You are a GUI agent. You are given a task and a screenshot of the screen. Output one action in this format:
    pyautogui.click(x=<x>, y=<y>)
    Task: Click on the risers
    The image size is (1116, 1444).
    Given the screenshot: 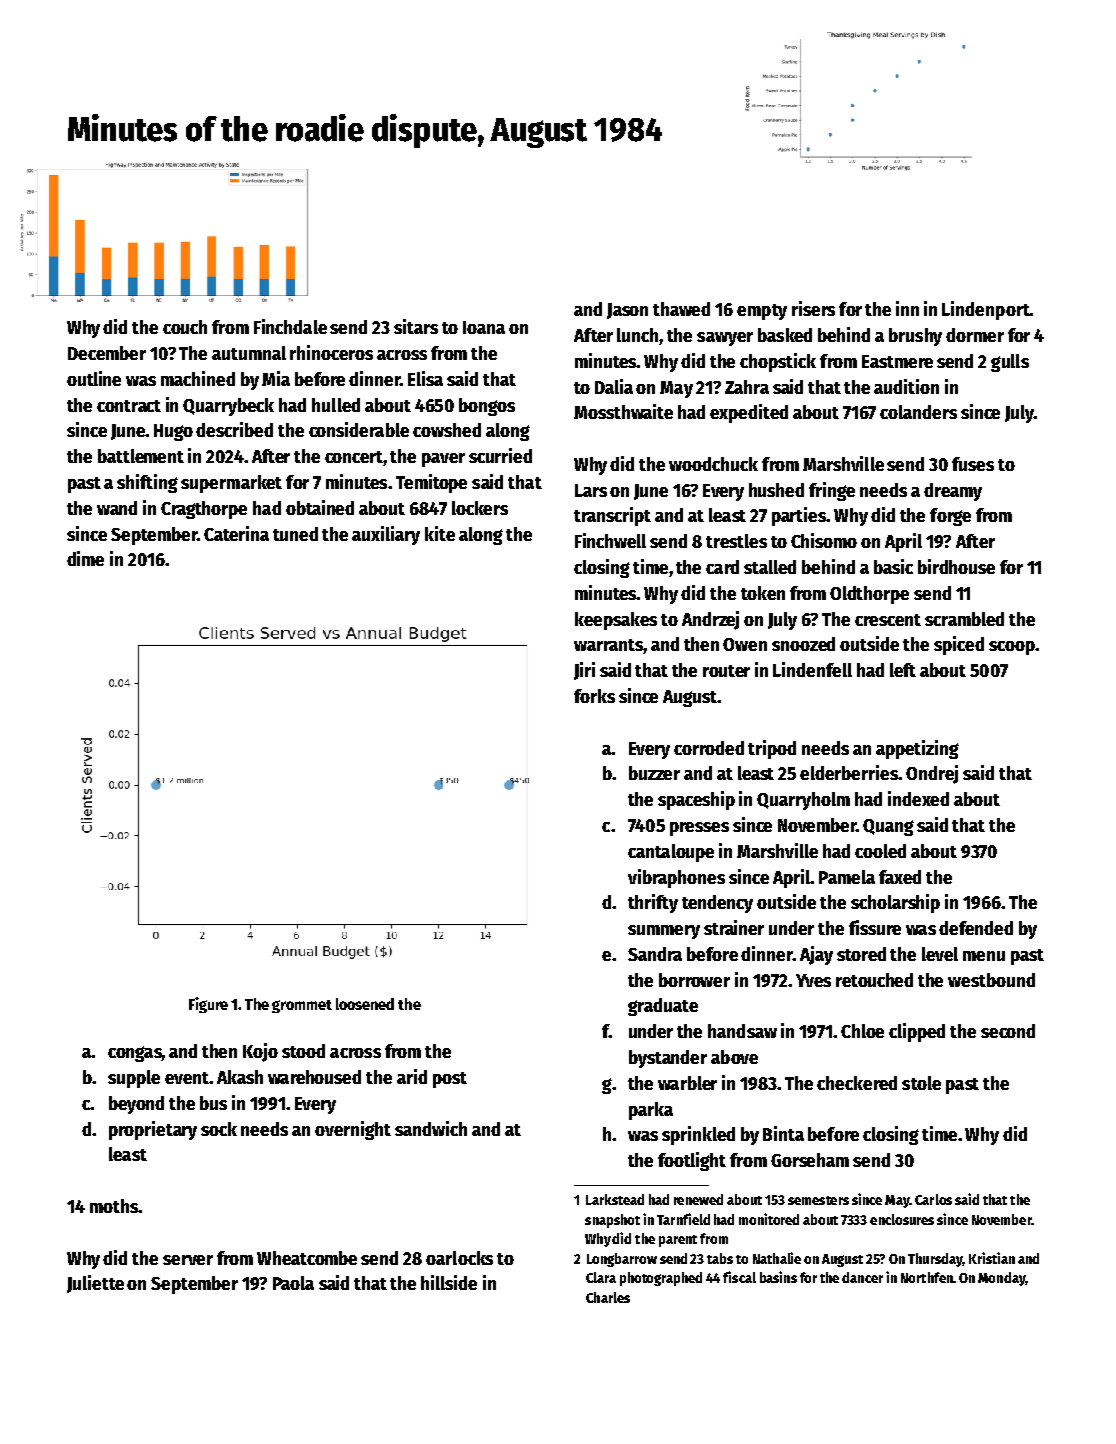 What is the action you would take?
    pyautogui.click(x=813, y=308)
